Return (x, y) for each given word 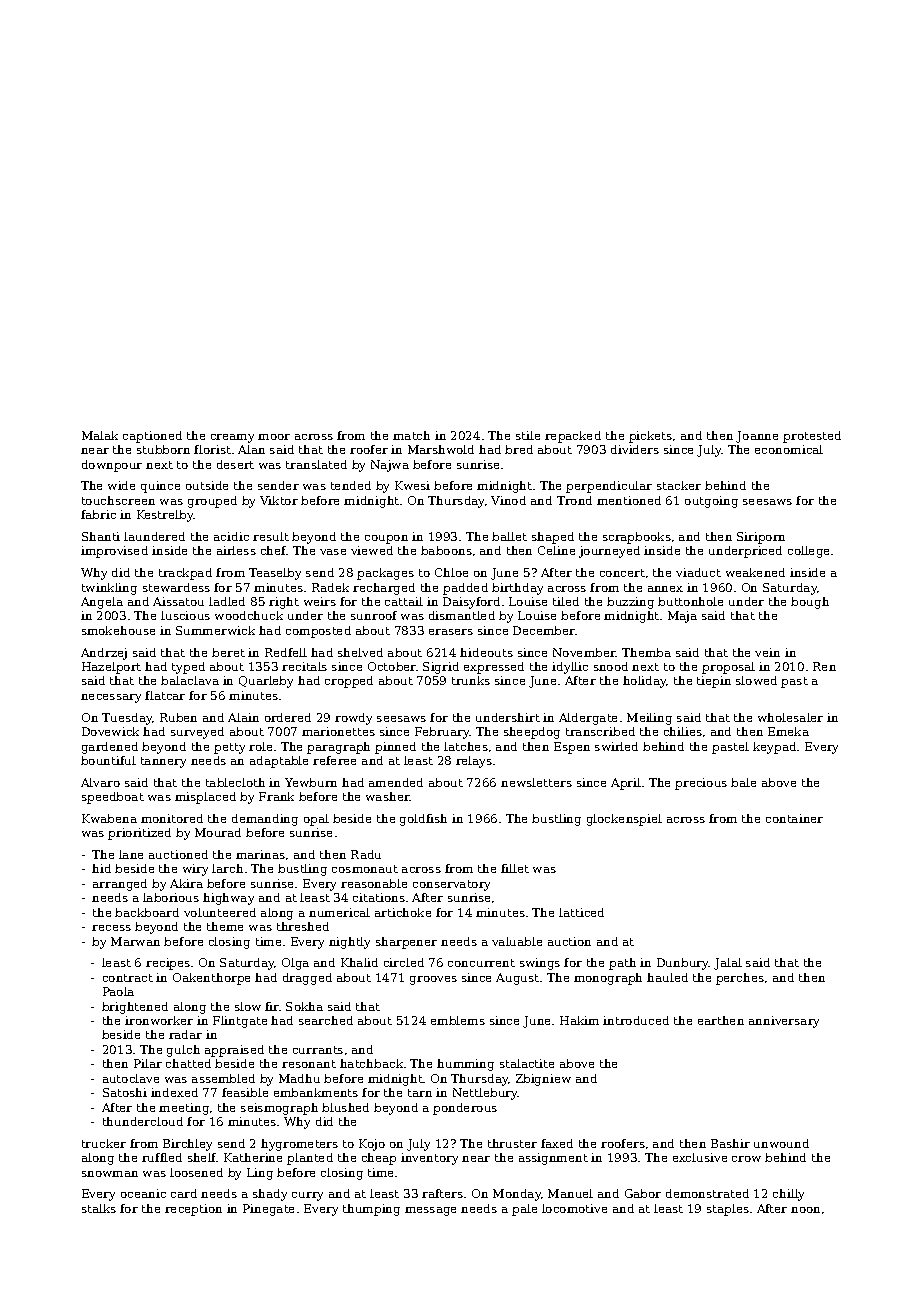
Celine (556, 550)
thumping (371, 1210)
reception (193, 1210)
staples (728, 1210)
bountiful (108, 760)
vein (767, 652)
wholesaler (790, 717)
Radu (366, 854)
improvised (114, 552)
